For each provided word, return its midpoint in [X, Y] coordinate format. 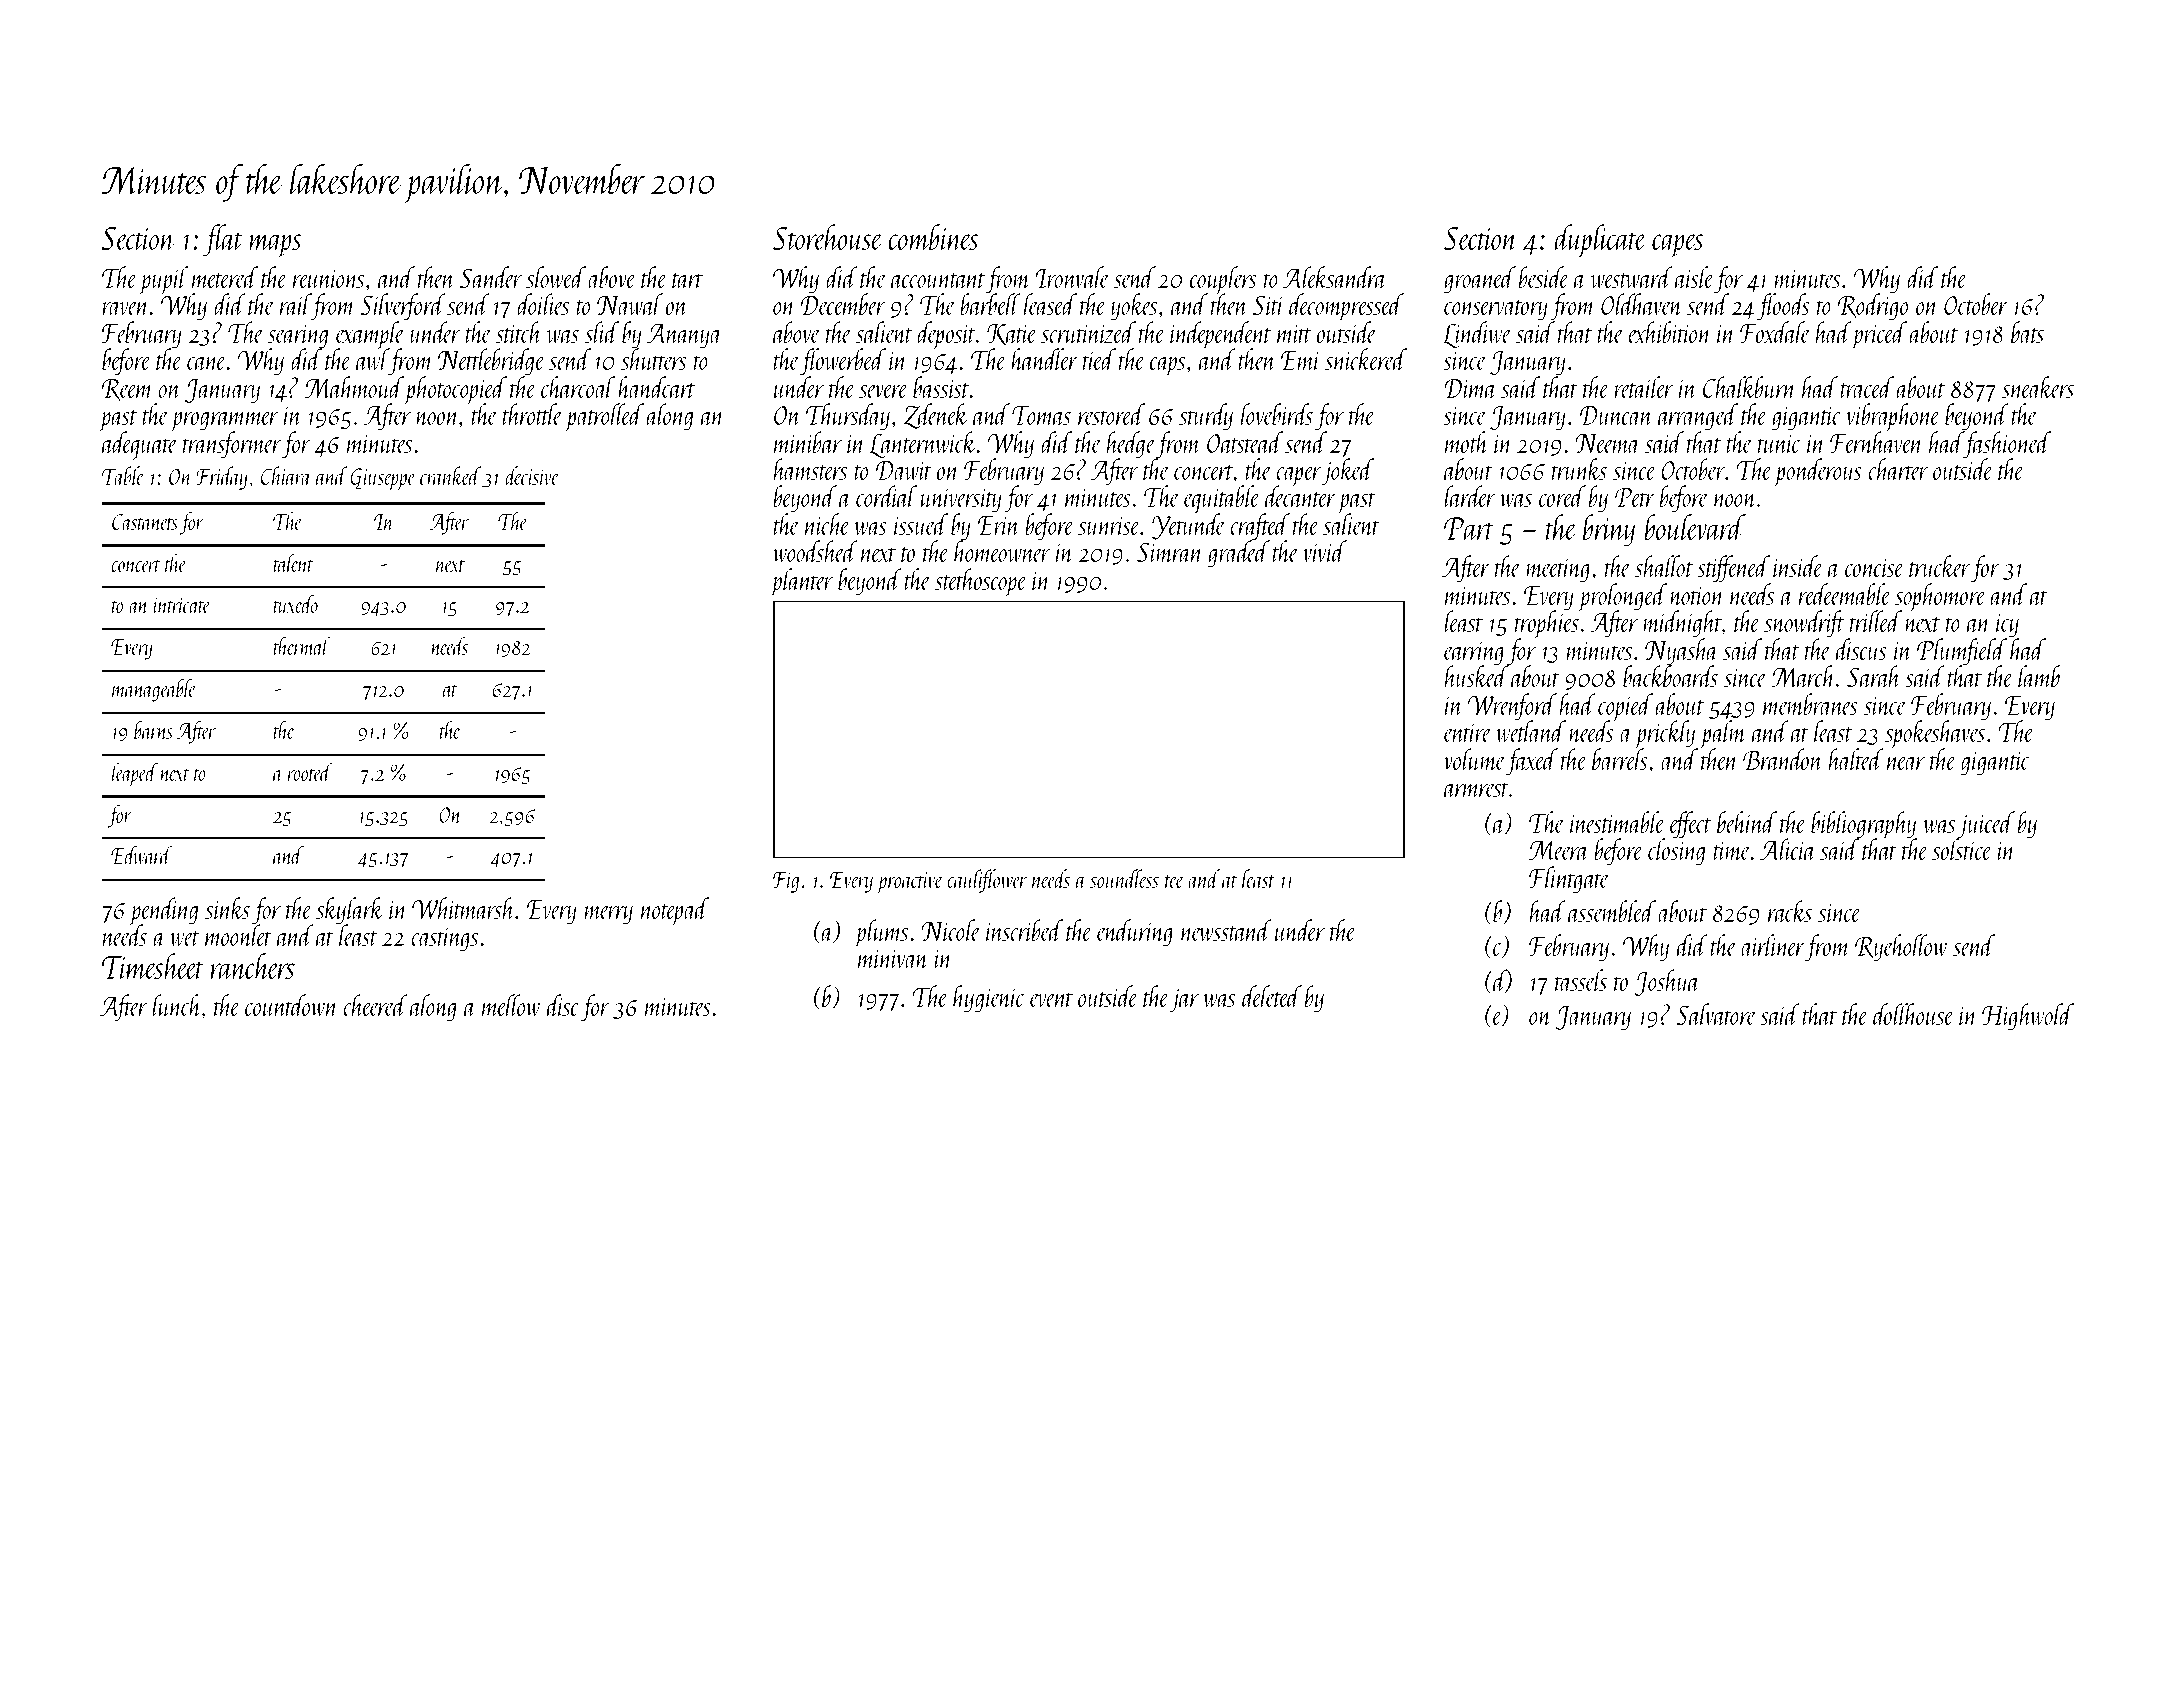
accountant [938, 280]
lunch [177, 1005]
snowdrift [1804, 624]
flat [223, 240]
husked [1477, 676]
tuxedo [295, 604]
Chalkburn [1749, 387]
